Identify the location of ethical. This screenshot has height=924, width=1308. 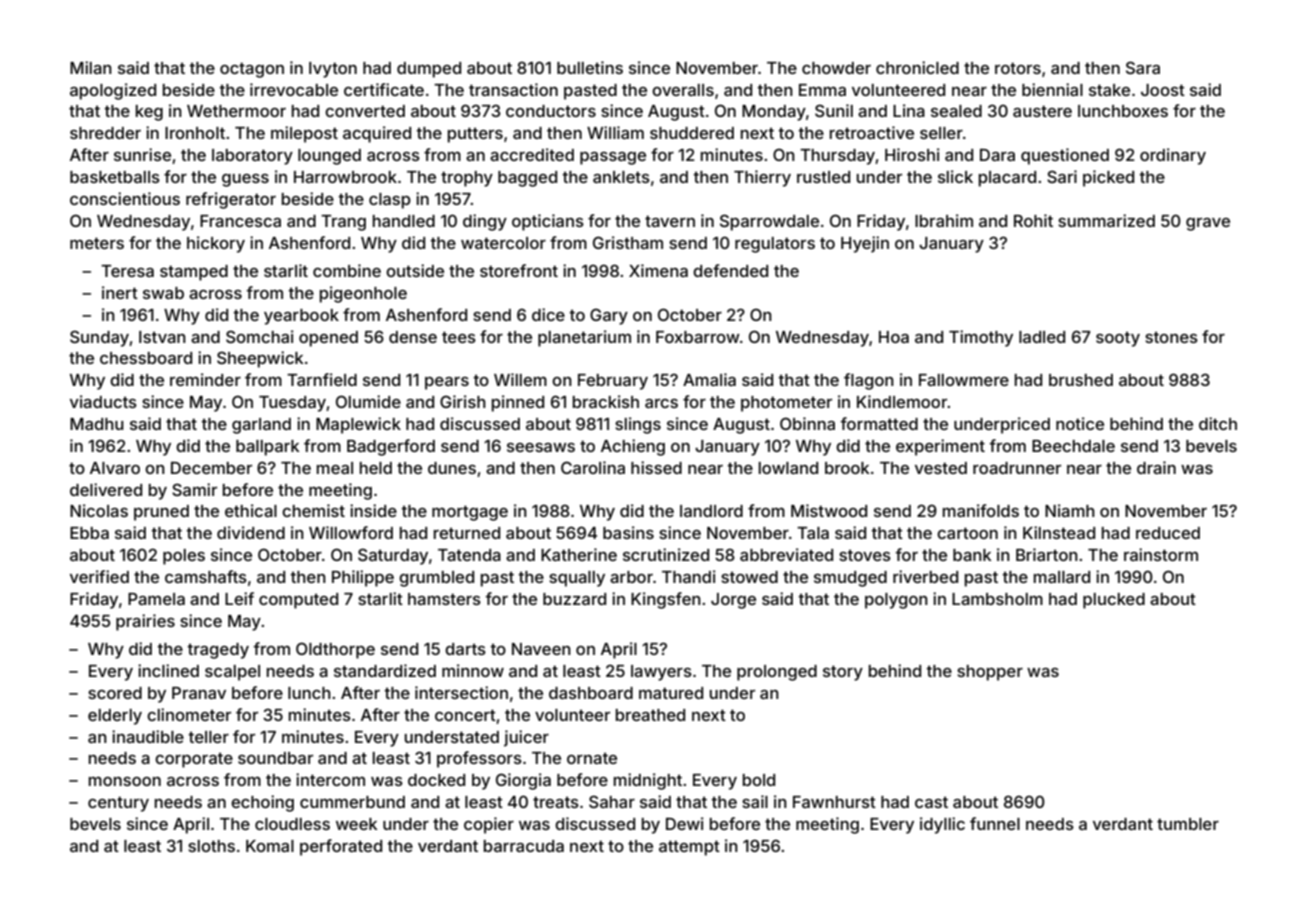
(251, 510).
